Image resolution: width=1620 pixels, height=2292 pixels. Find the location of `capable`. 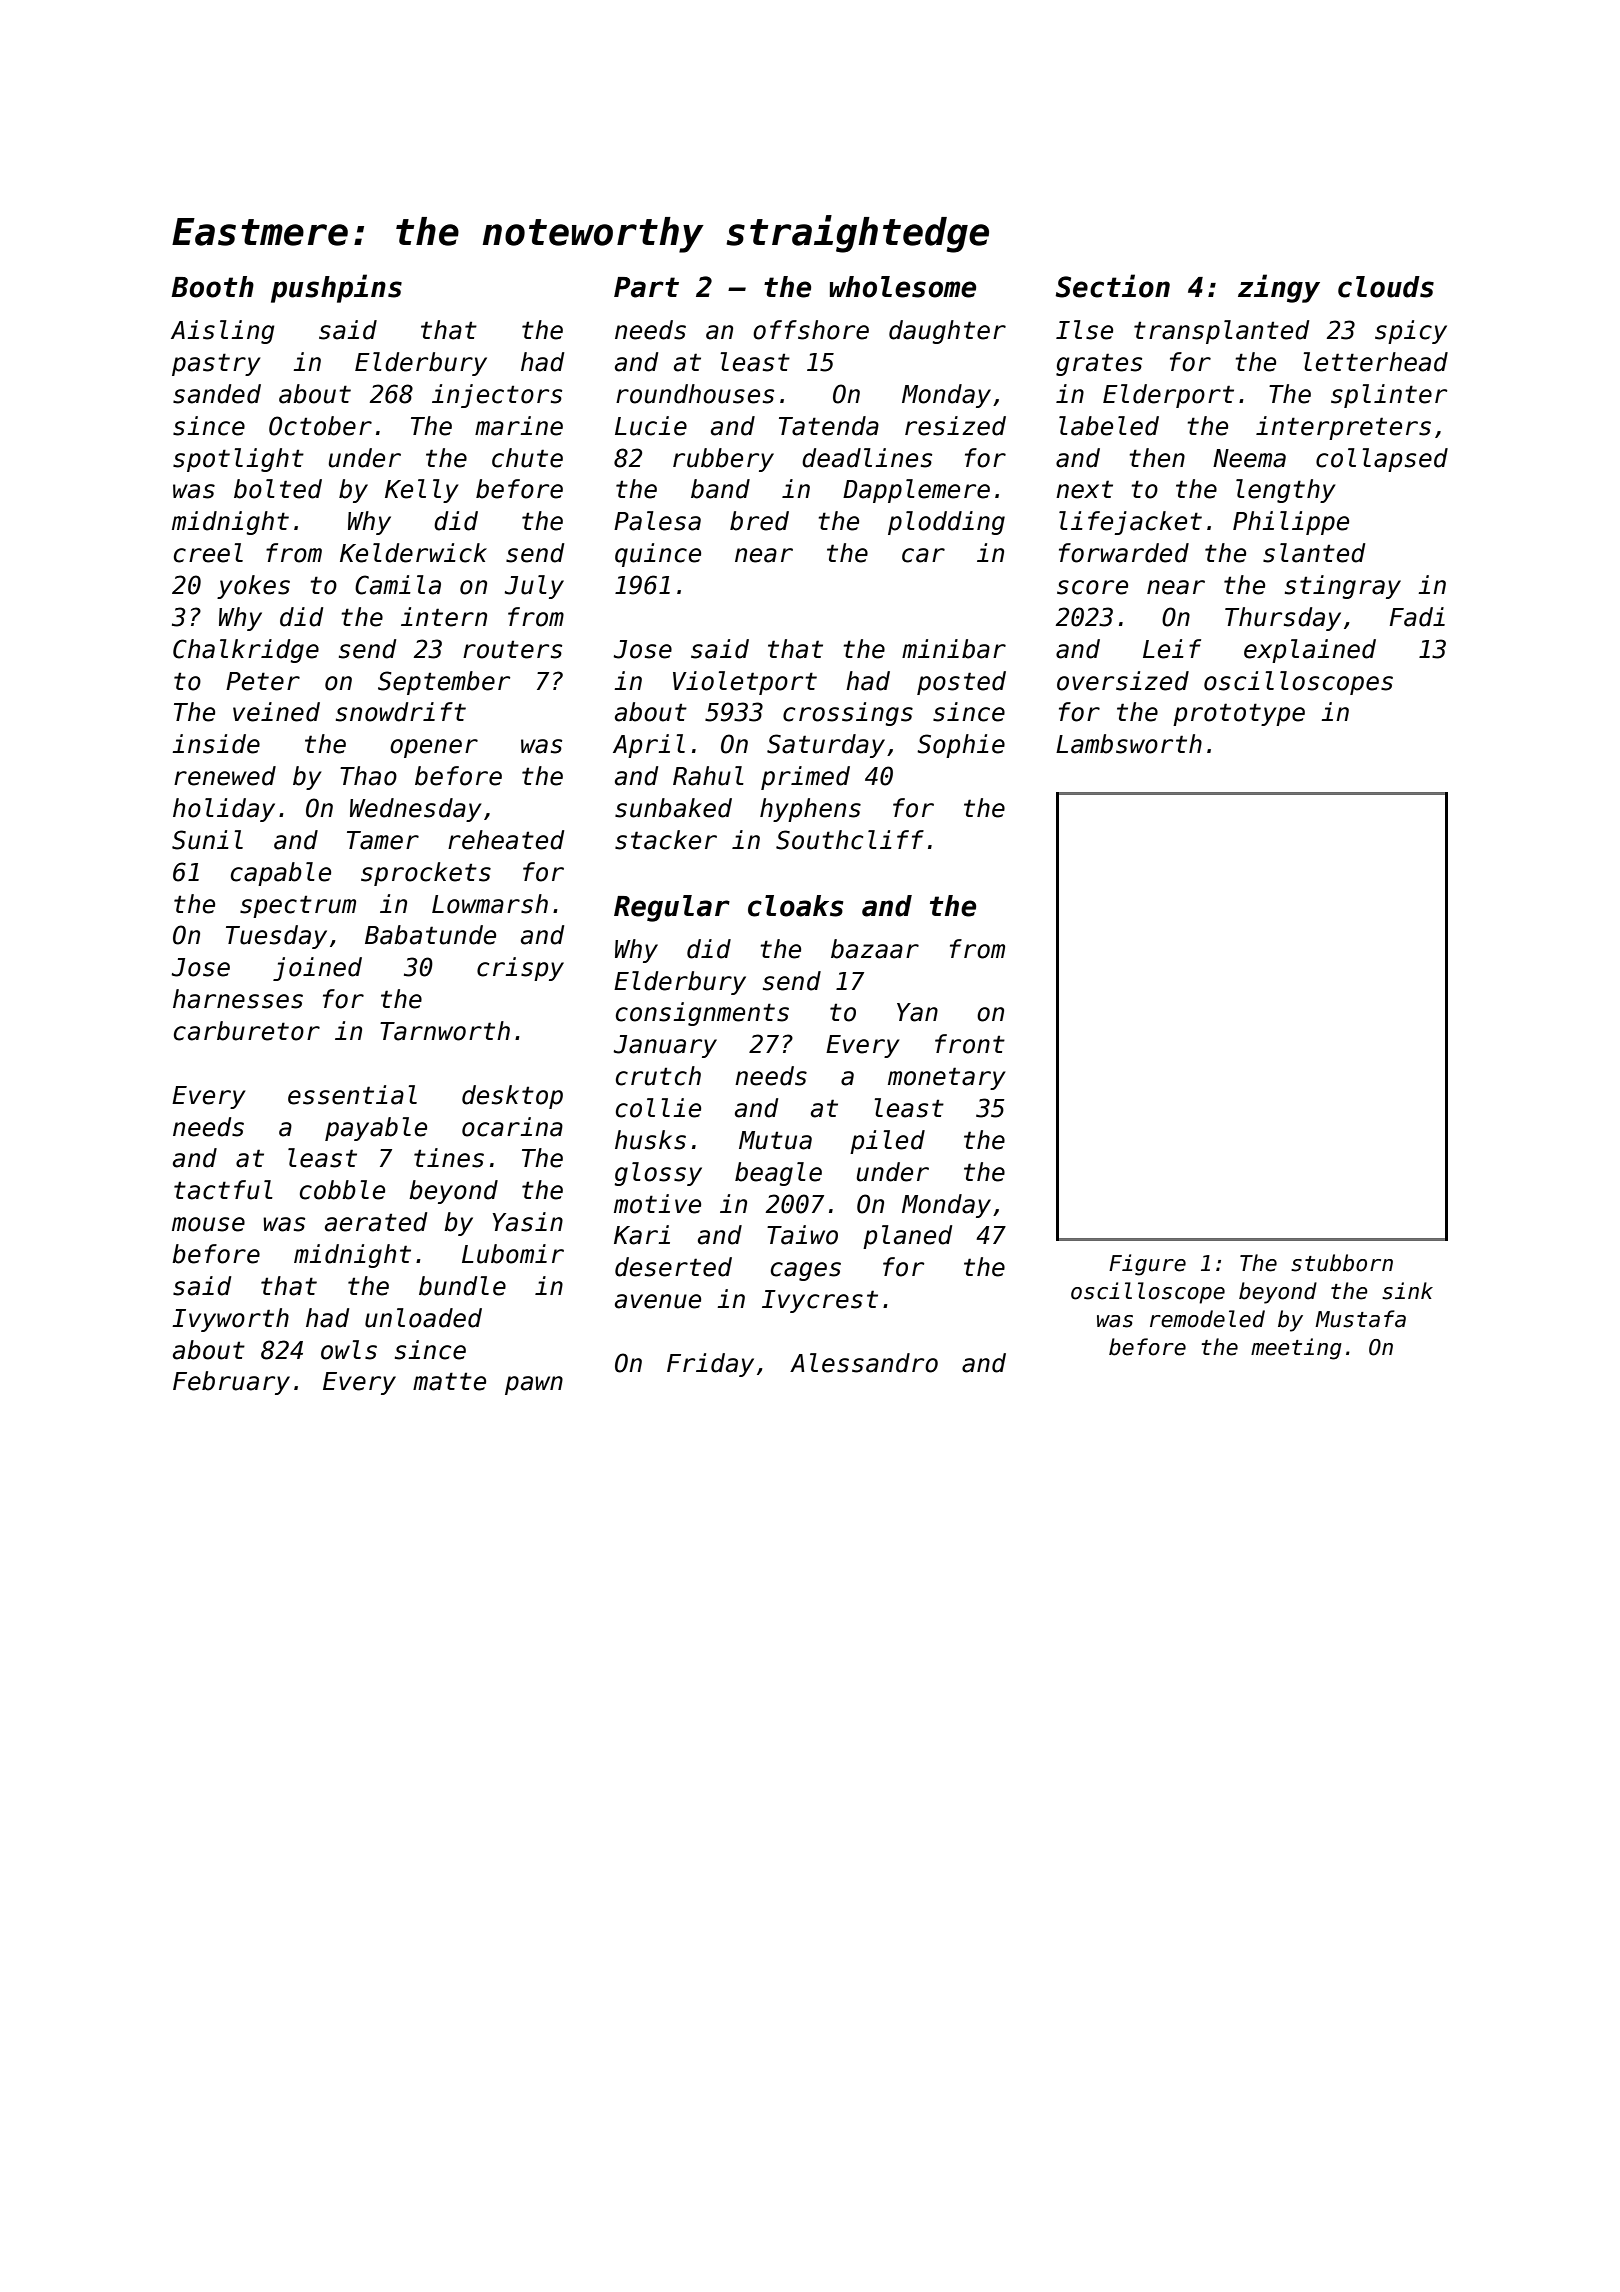

capable is located at coordinates (281, 874).
